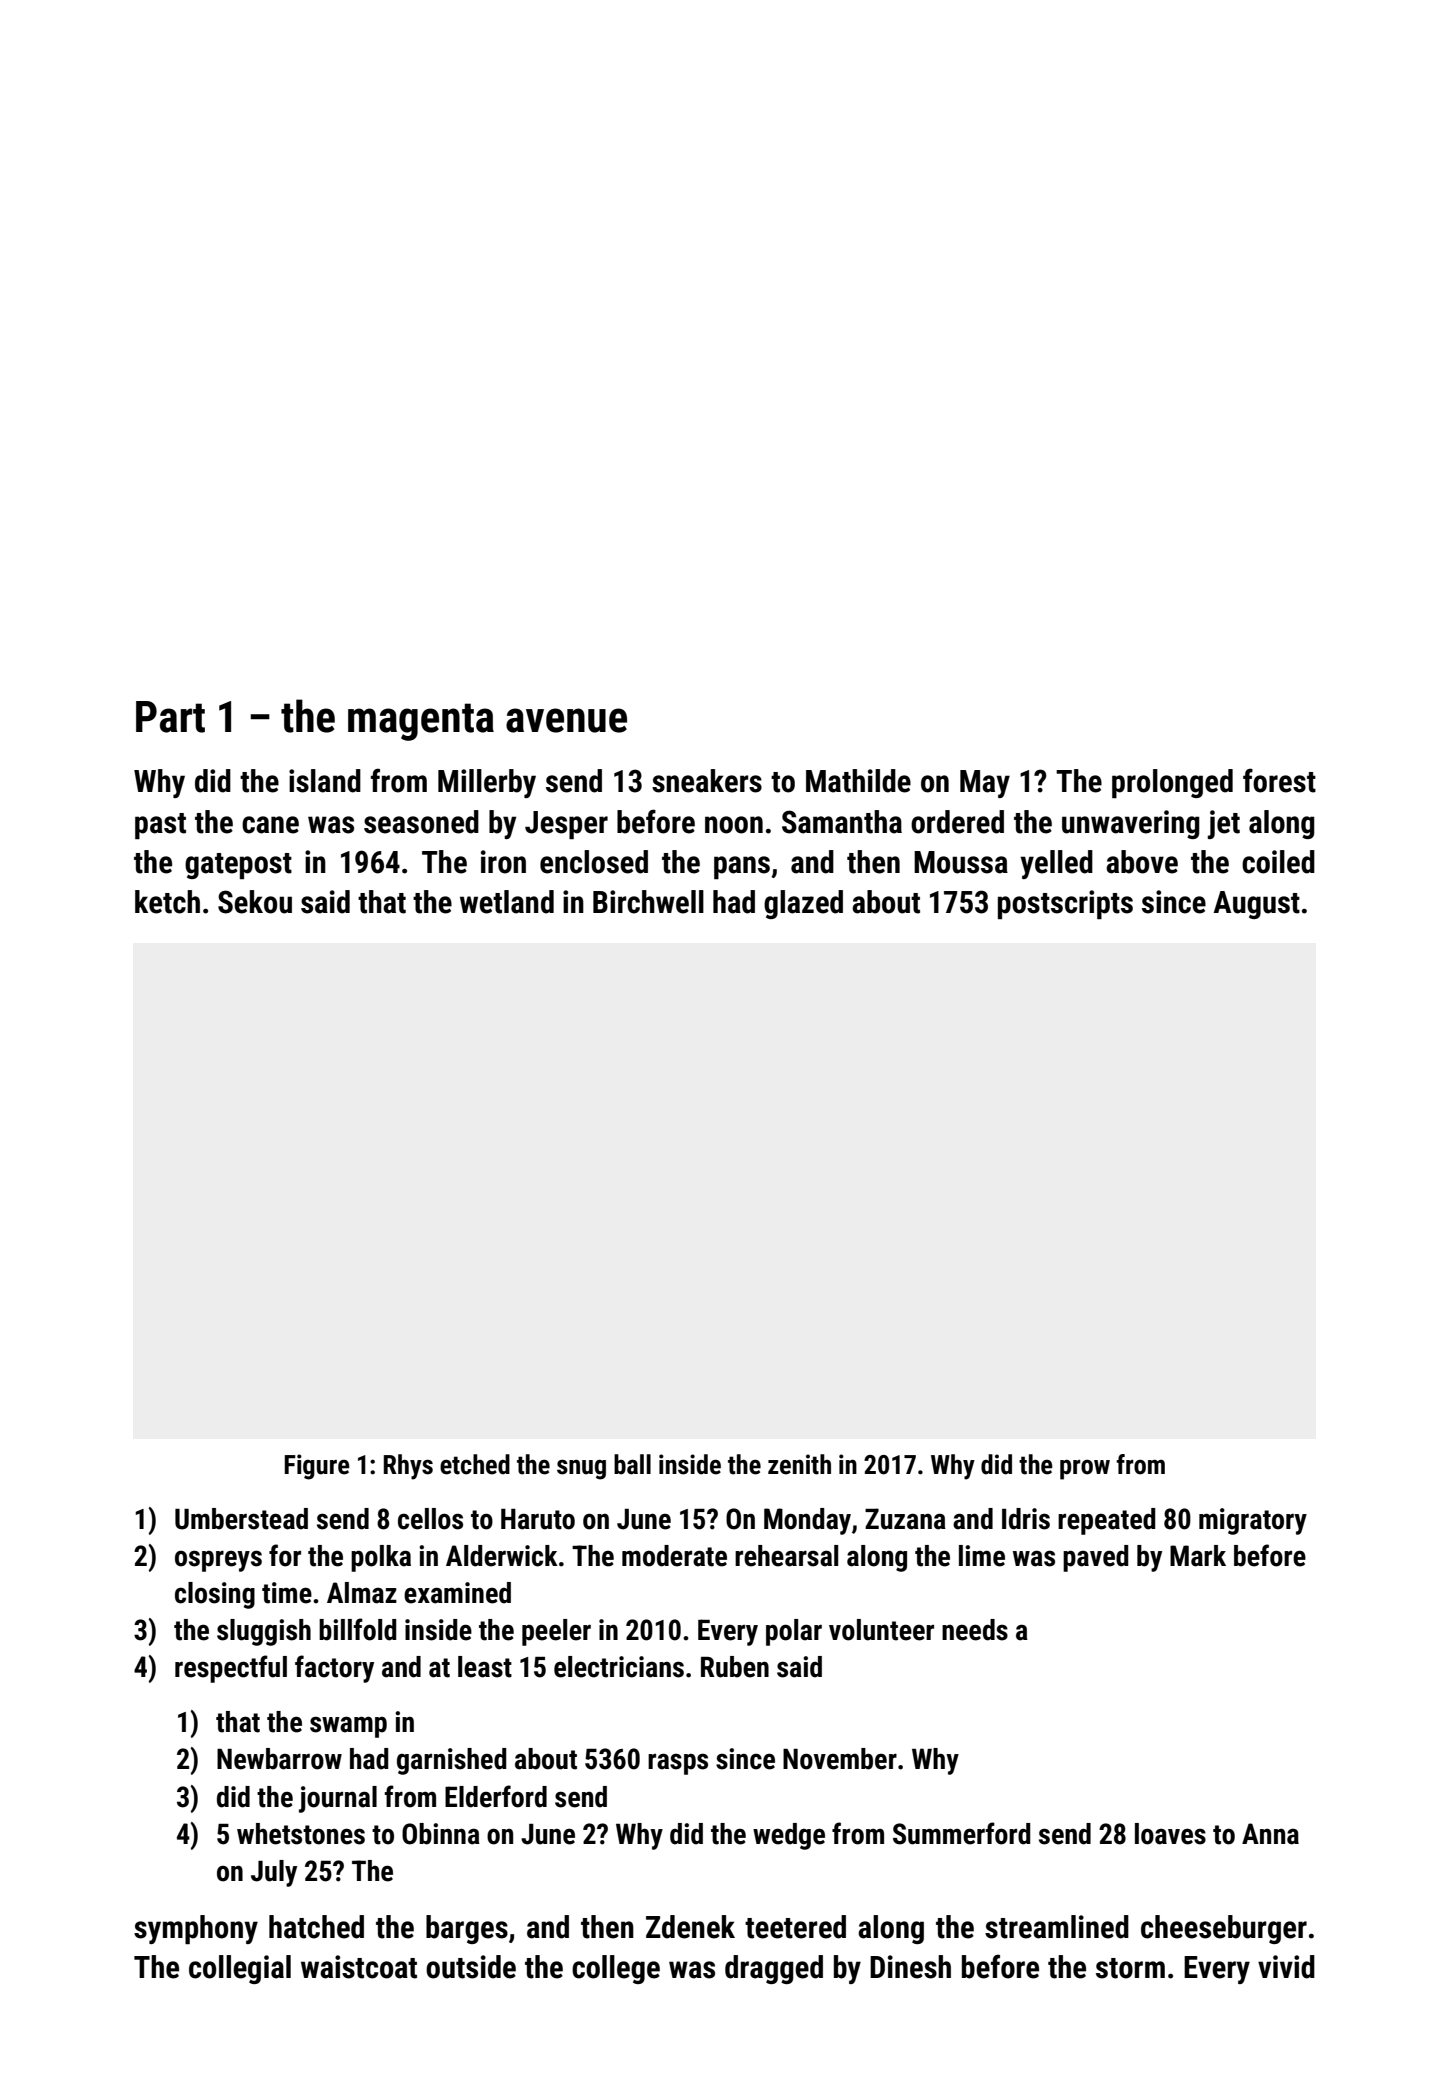 The width and height of the screenshot is (1450, 2100). I want to click on zenith, so click(799, 1464).
